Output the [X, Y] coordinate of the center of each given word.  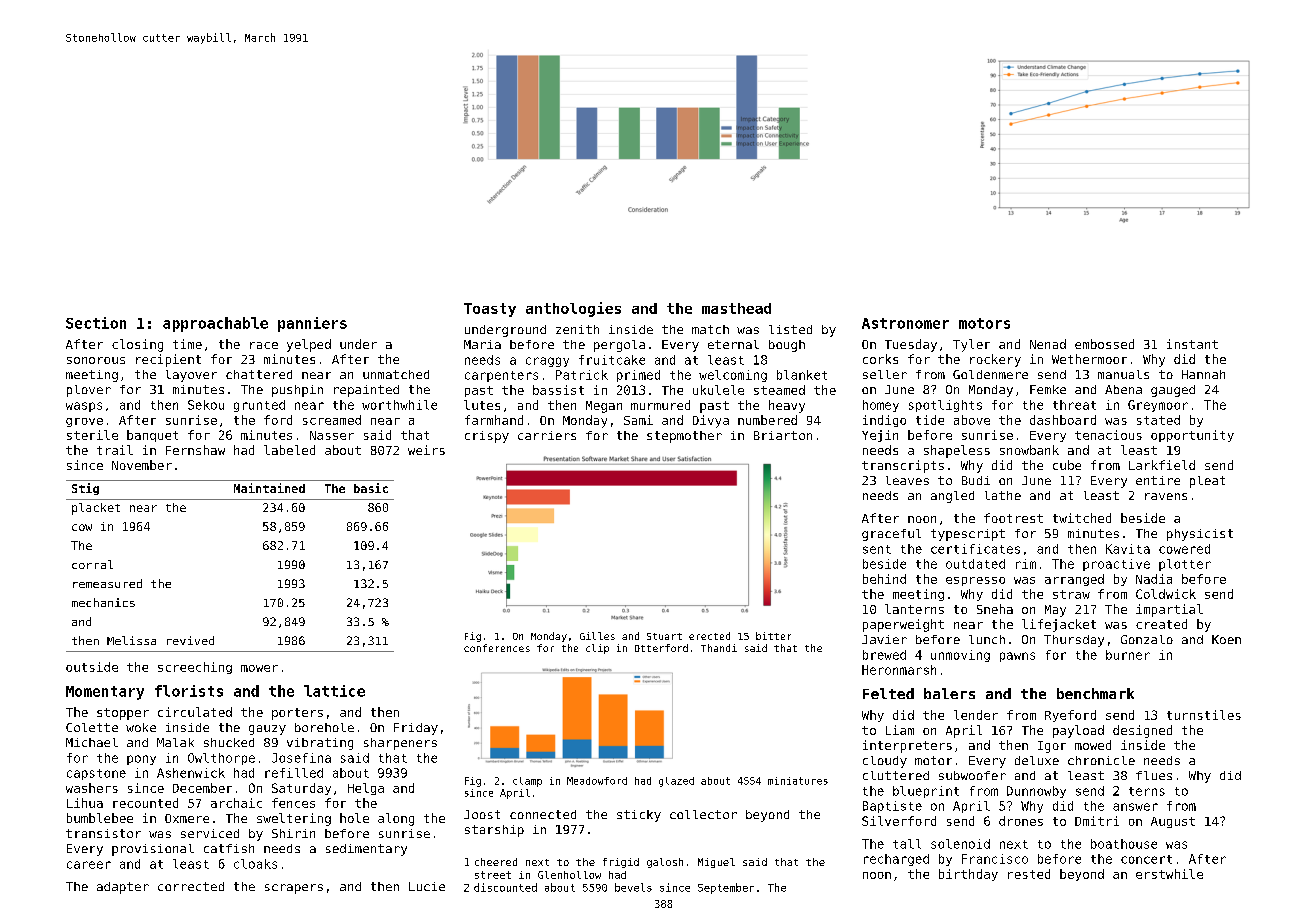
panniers [312, 324]
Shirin [293, 833]
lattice [334, 691]
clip [597, 649]
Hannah [1203, 374]
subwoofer [972, 775]
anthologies [573, 309]
